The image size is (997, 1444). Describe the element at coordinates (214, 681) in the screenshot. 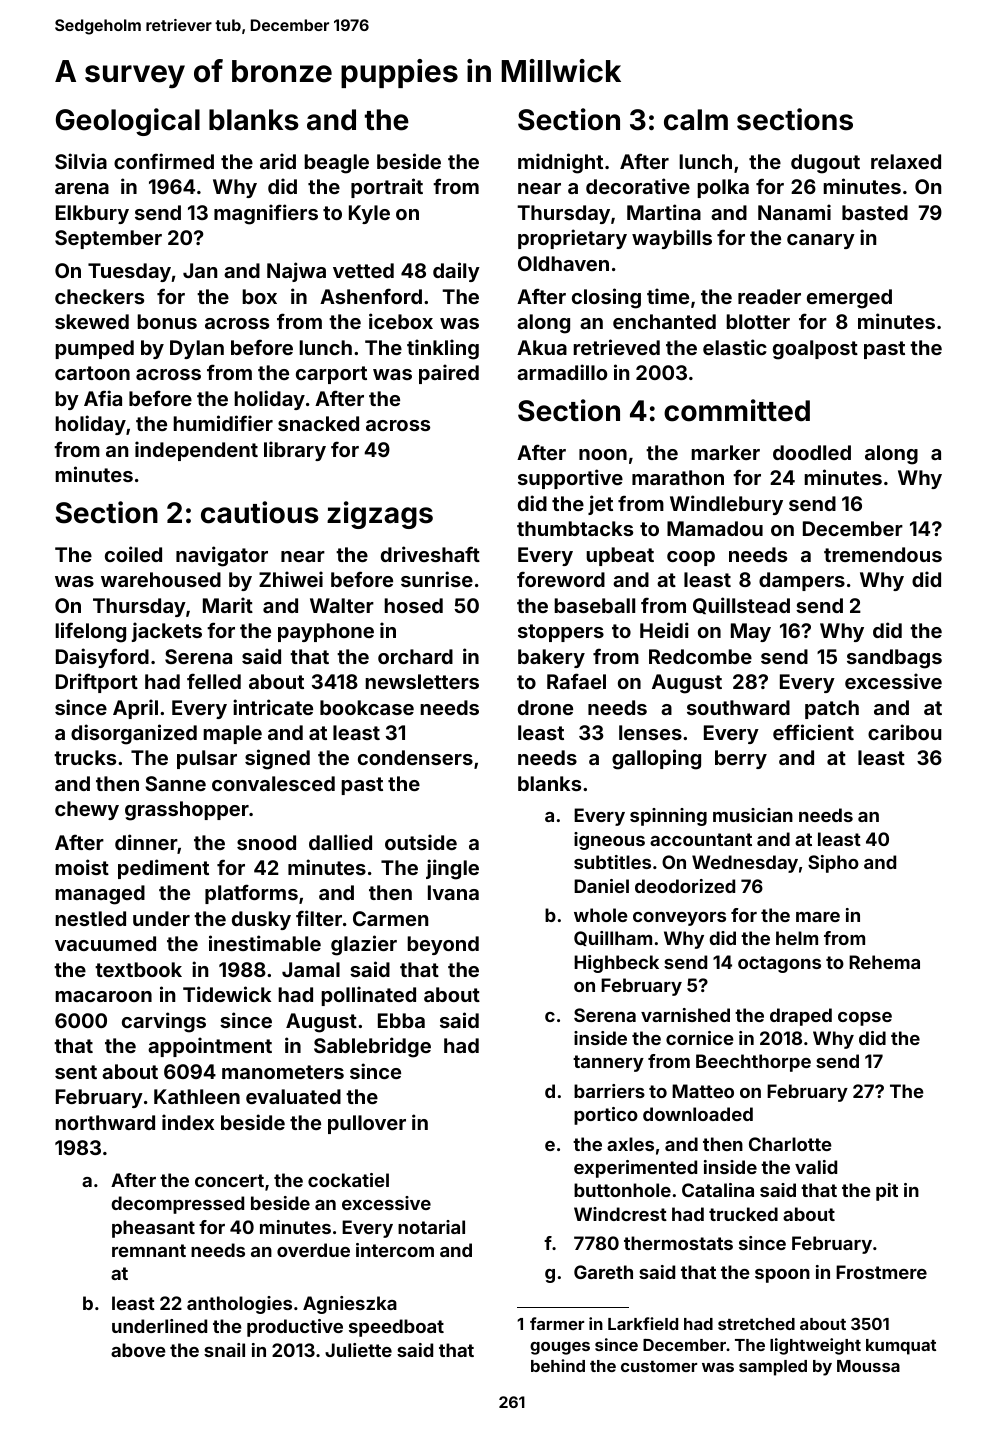

I see `felled` at that location.
